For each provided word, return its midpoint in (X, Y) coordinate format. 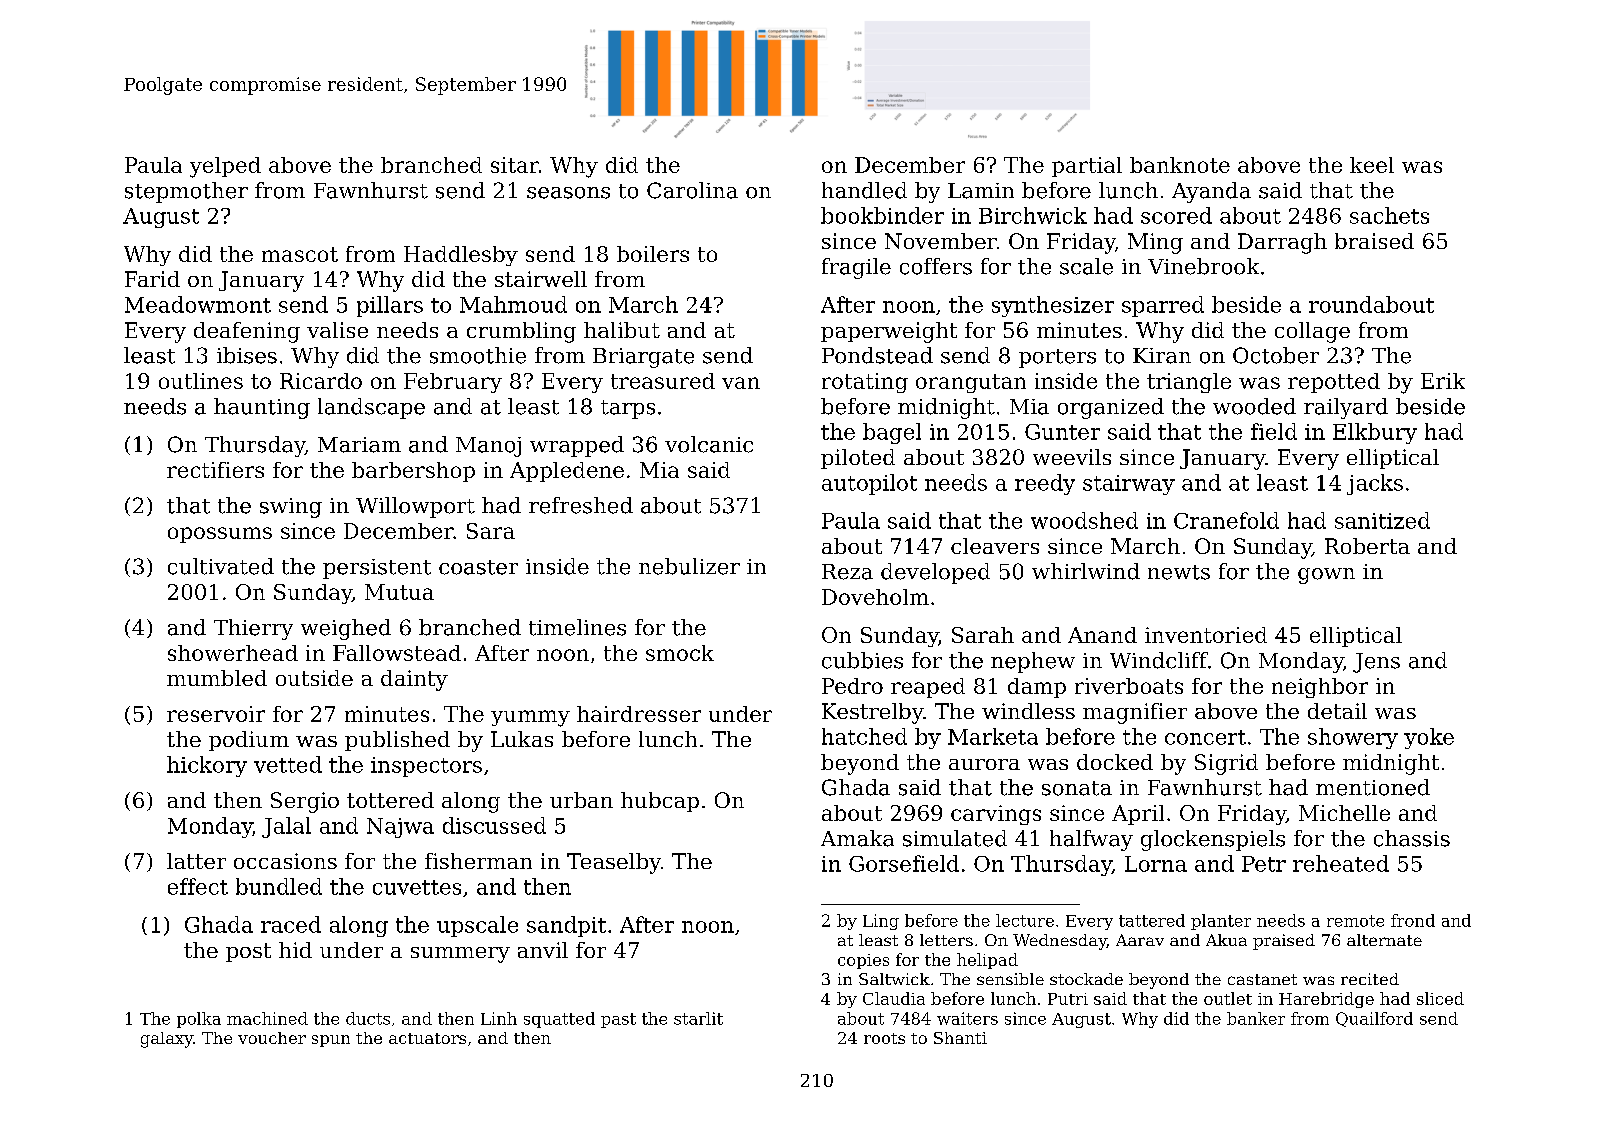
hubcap (660, 802)
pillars (390, 306)
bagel (892, 433)
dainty (414, 680)
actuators (427, 1038)
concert (1205, 737)
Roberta (1367, 546)
